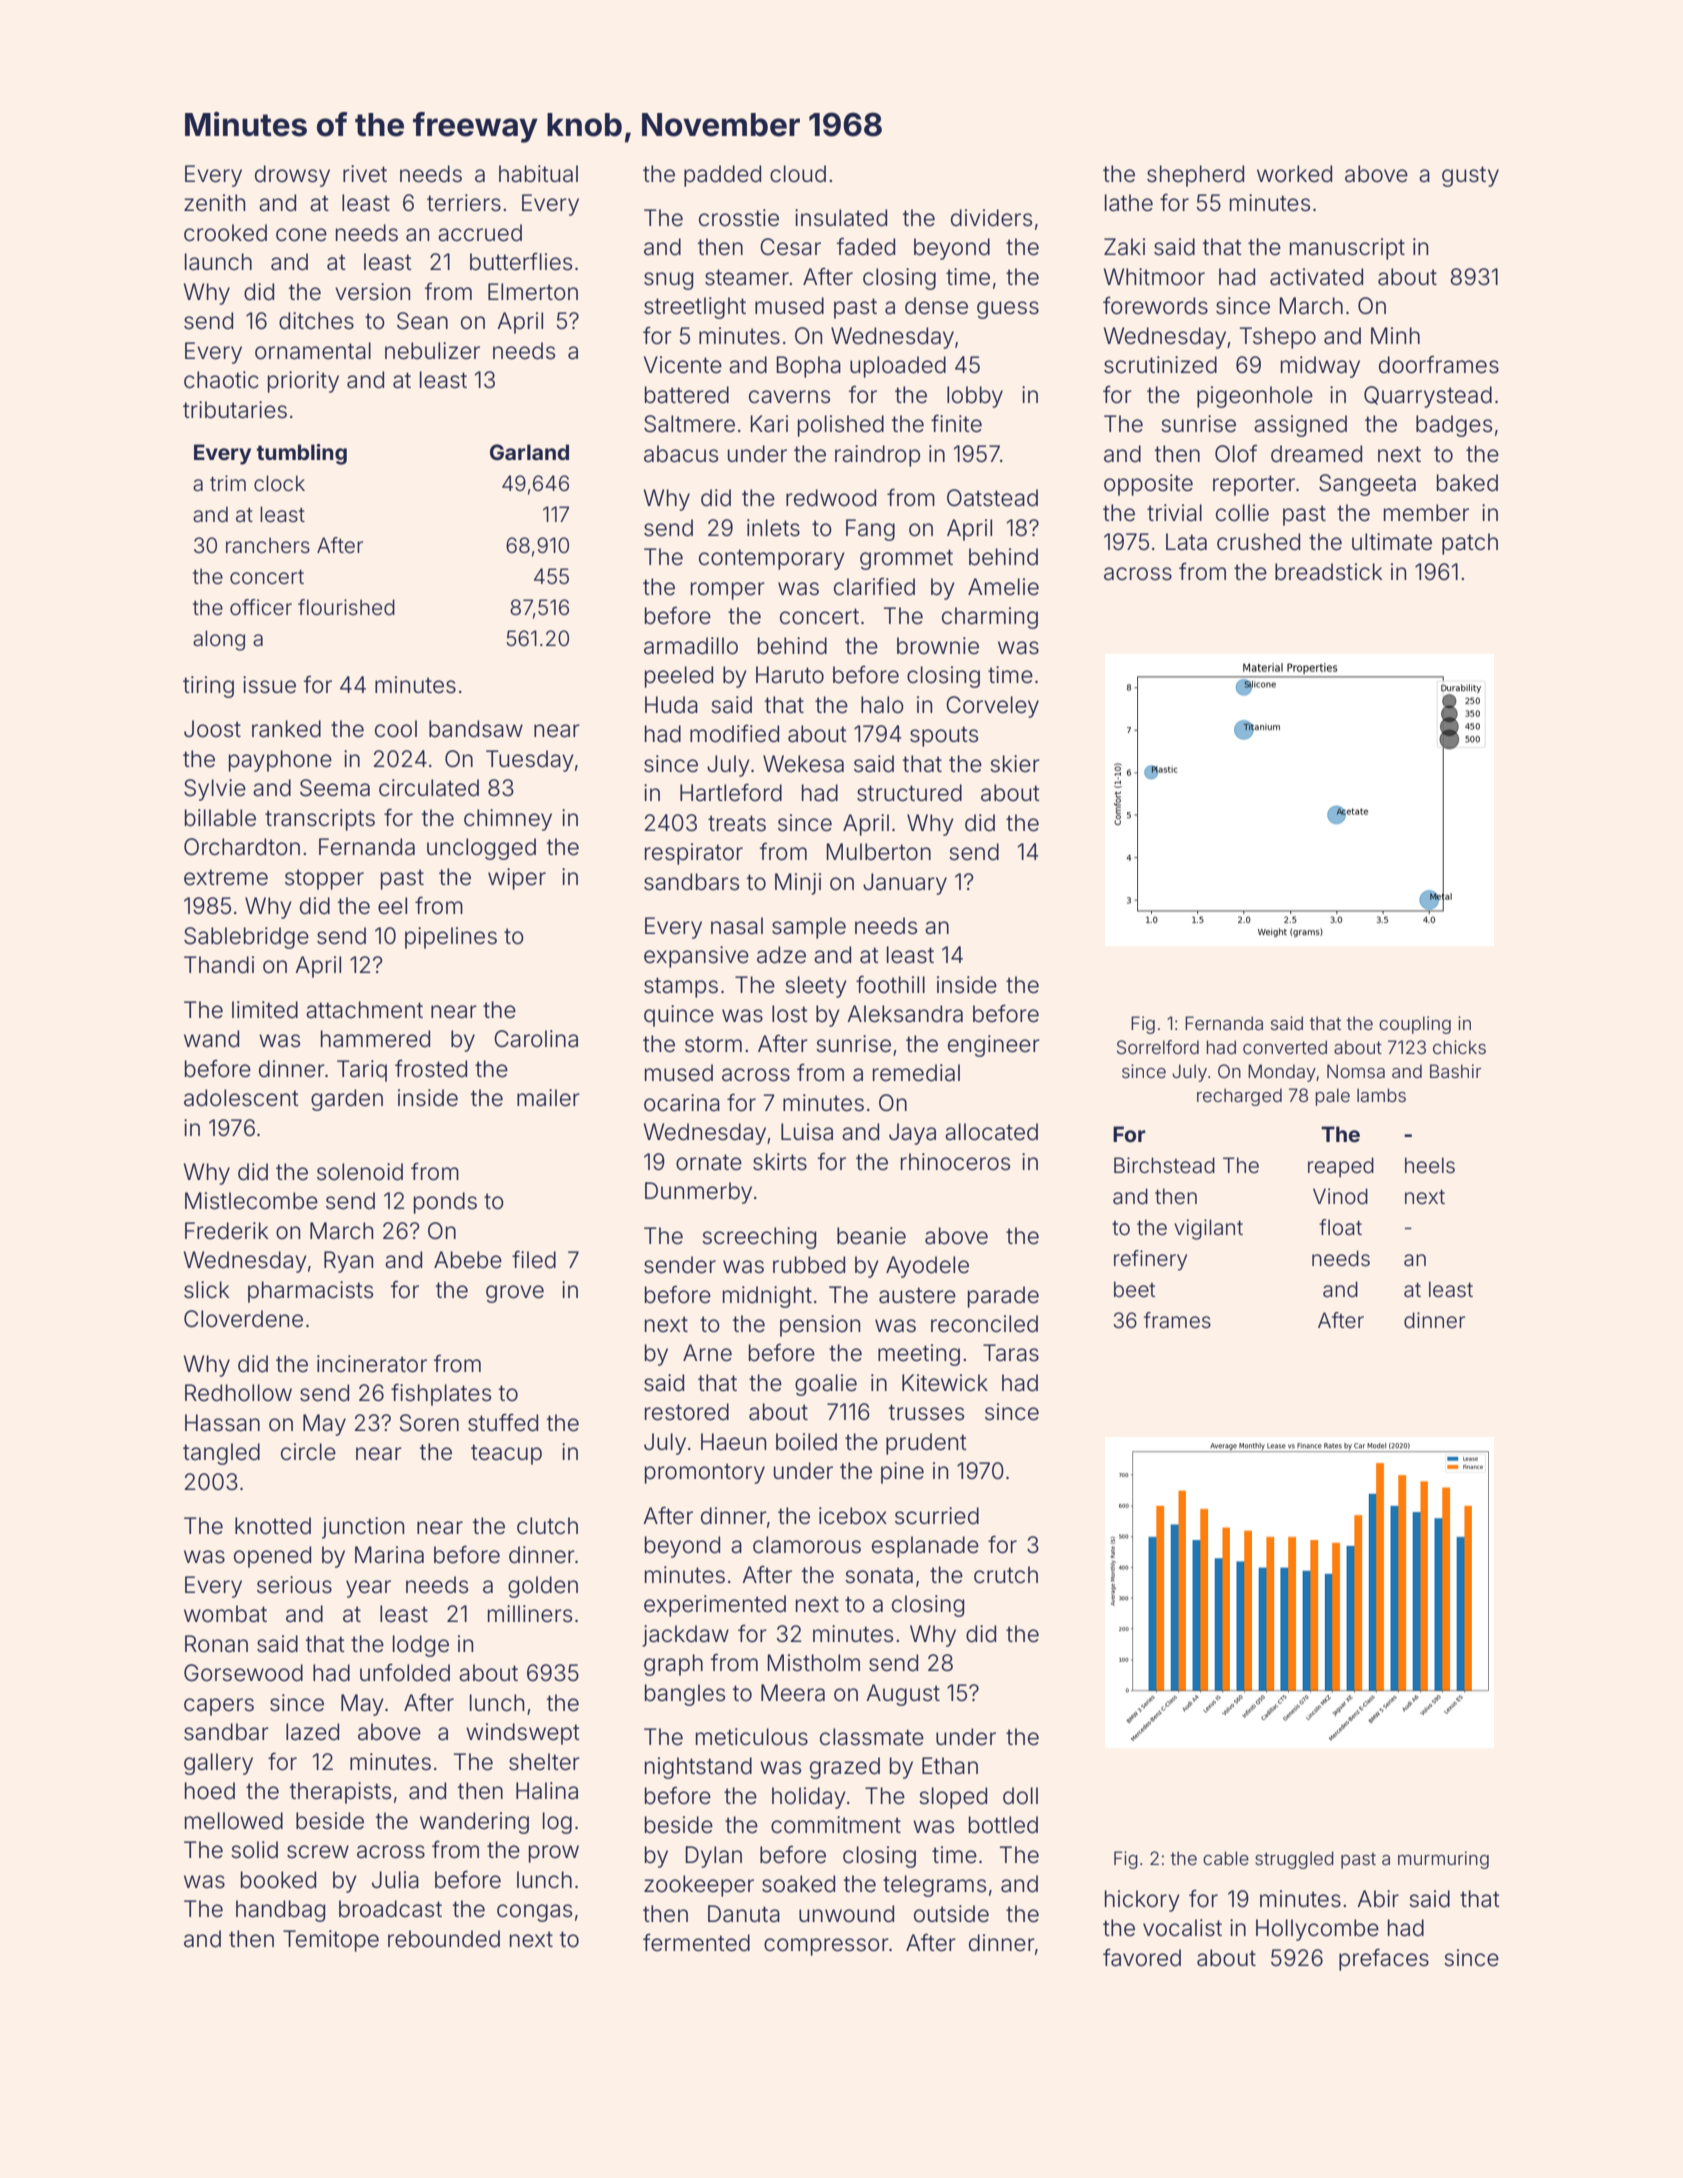  Describe the element at coordinates (698, 1768) in the screenshot. I see `nightstand` at that location.
